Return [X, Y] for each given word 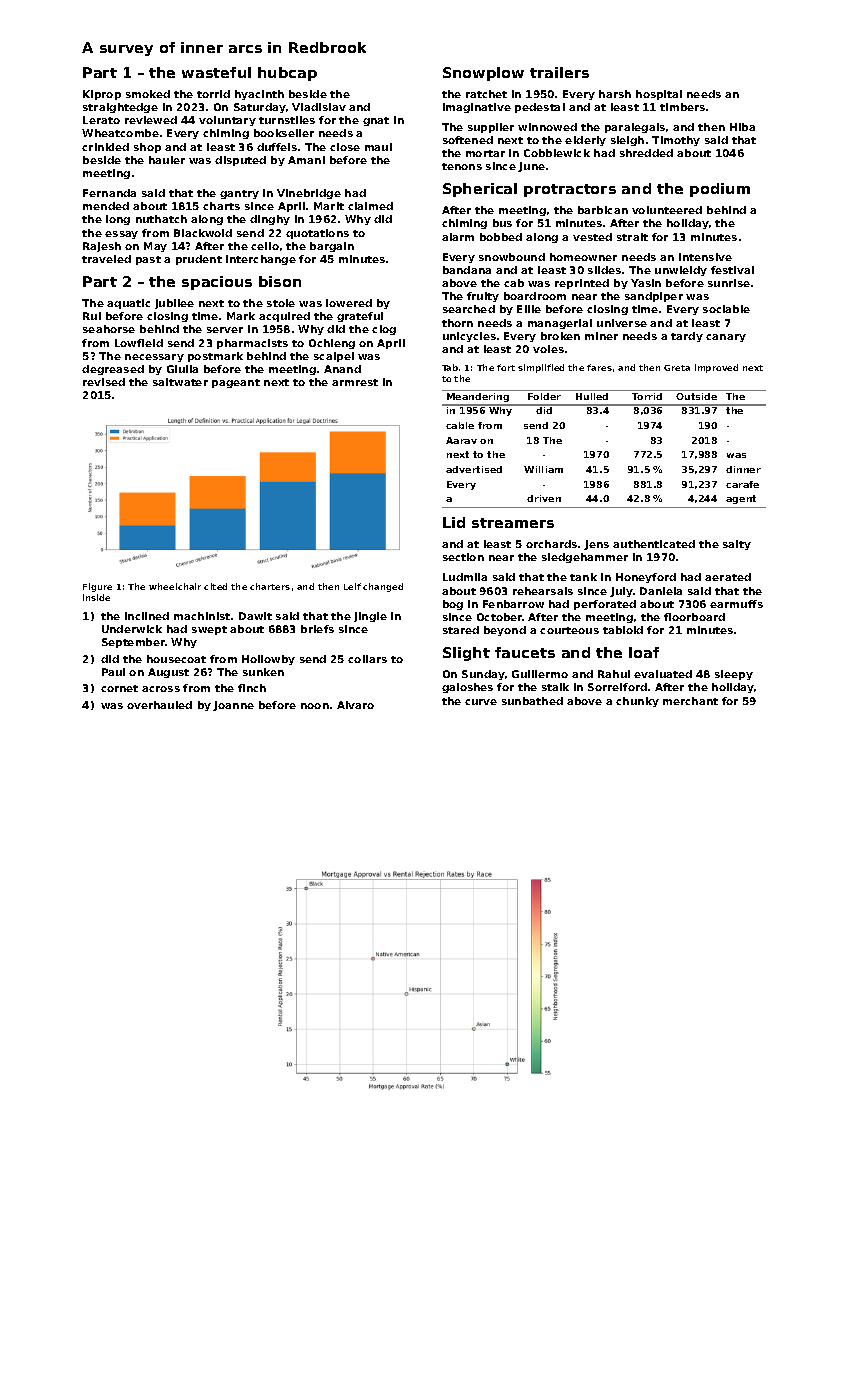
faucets [525, 652]
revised [104, 382]
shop [147, 148]
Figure [97, 587]
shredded [646, 153]
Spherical [480, 190]
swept [209, 630]
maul [378, 147]
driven [544, 498]
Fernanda [109, 193]
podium [720, 190]
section [463, 557]
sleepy [734, 675]
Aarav [461, 440]
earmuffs [736, 604]
